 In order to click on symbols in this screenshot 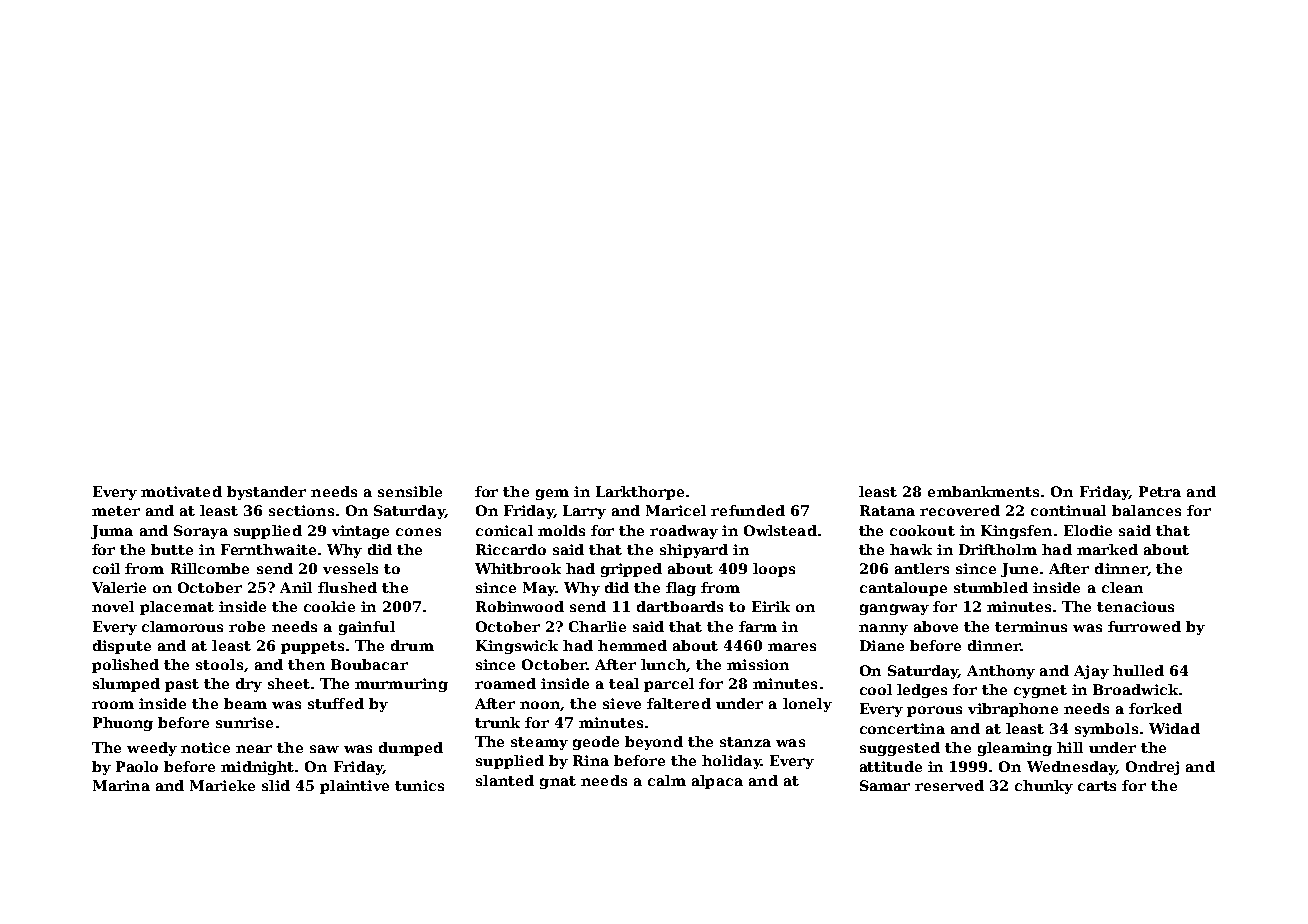, I will do `click(1106, 730)`.
